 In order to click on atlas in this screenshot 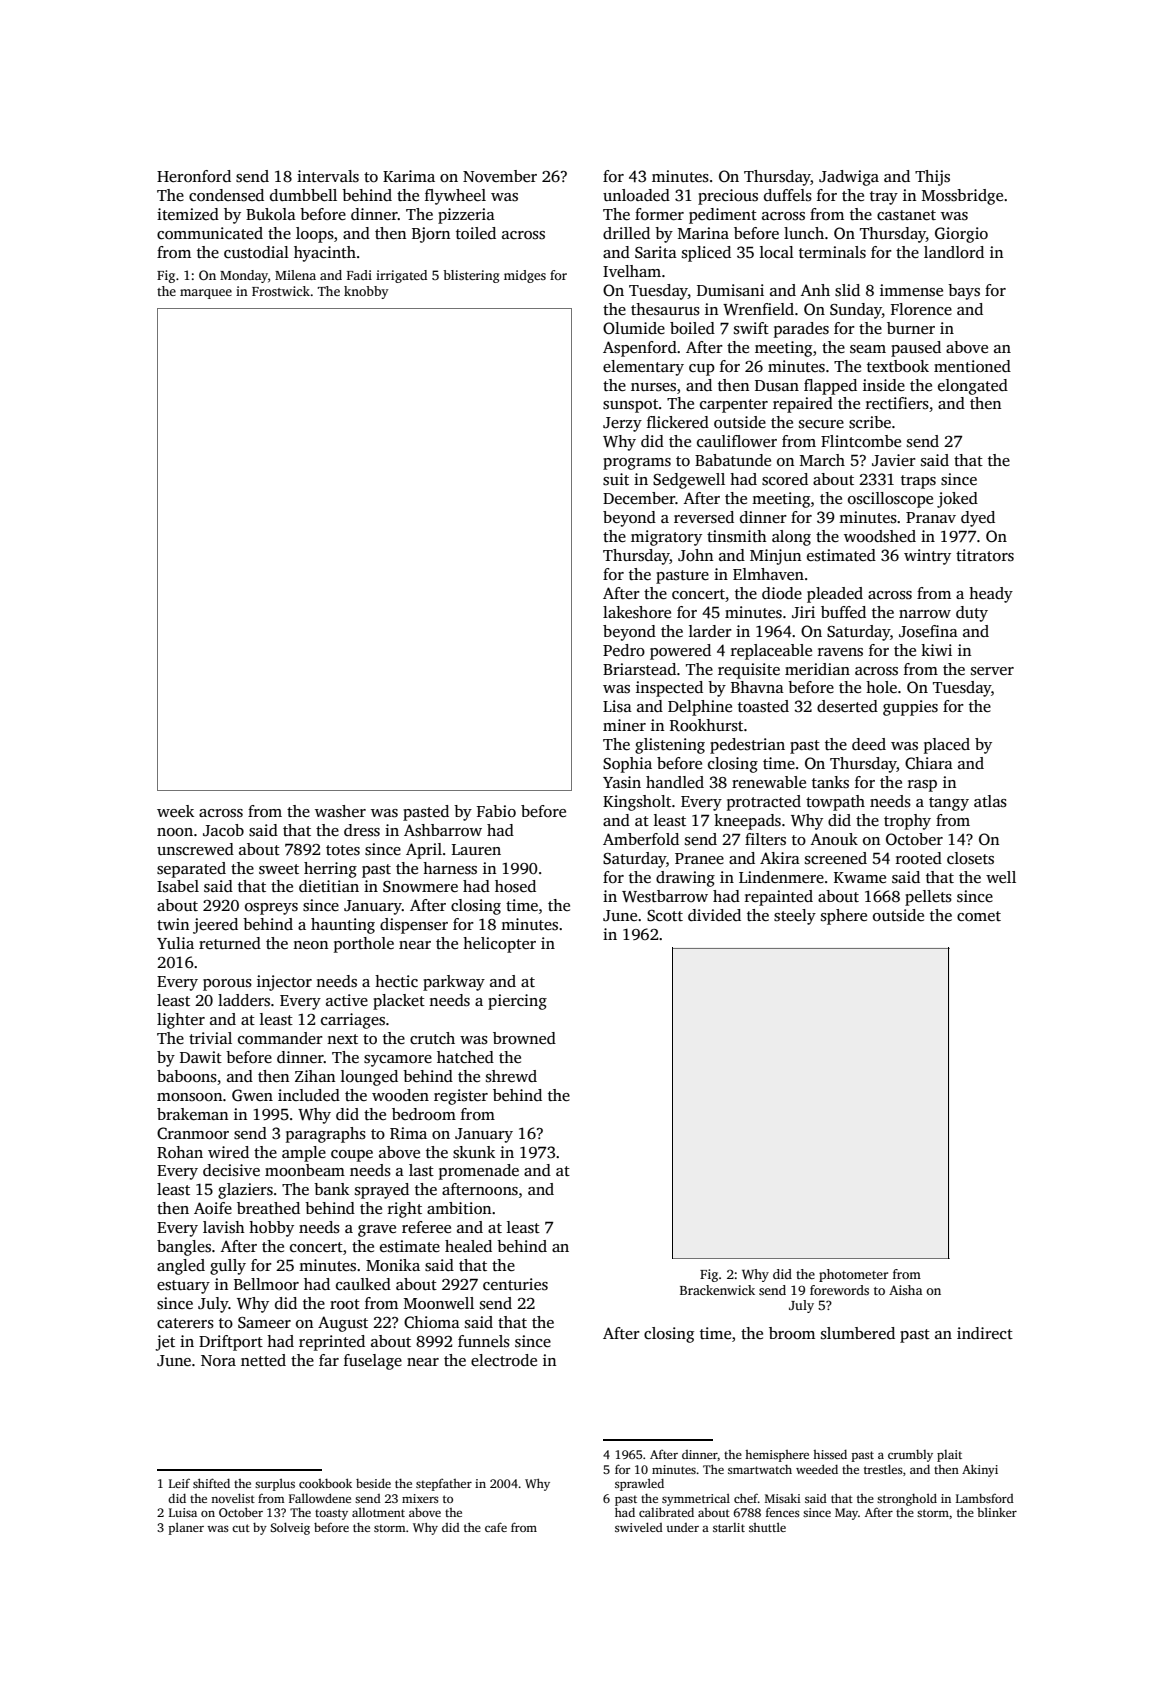, I will do `click(990, 801)`.
